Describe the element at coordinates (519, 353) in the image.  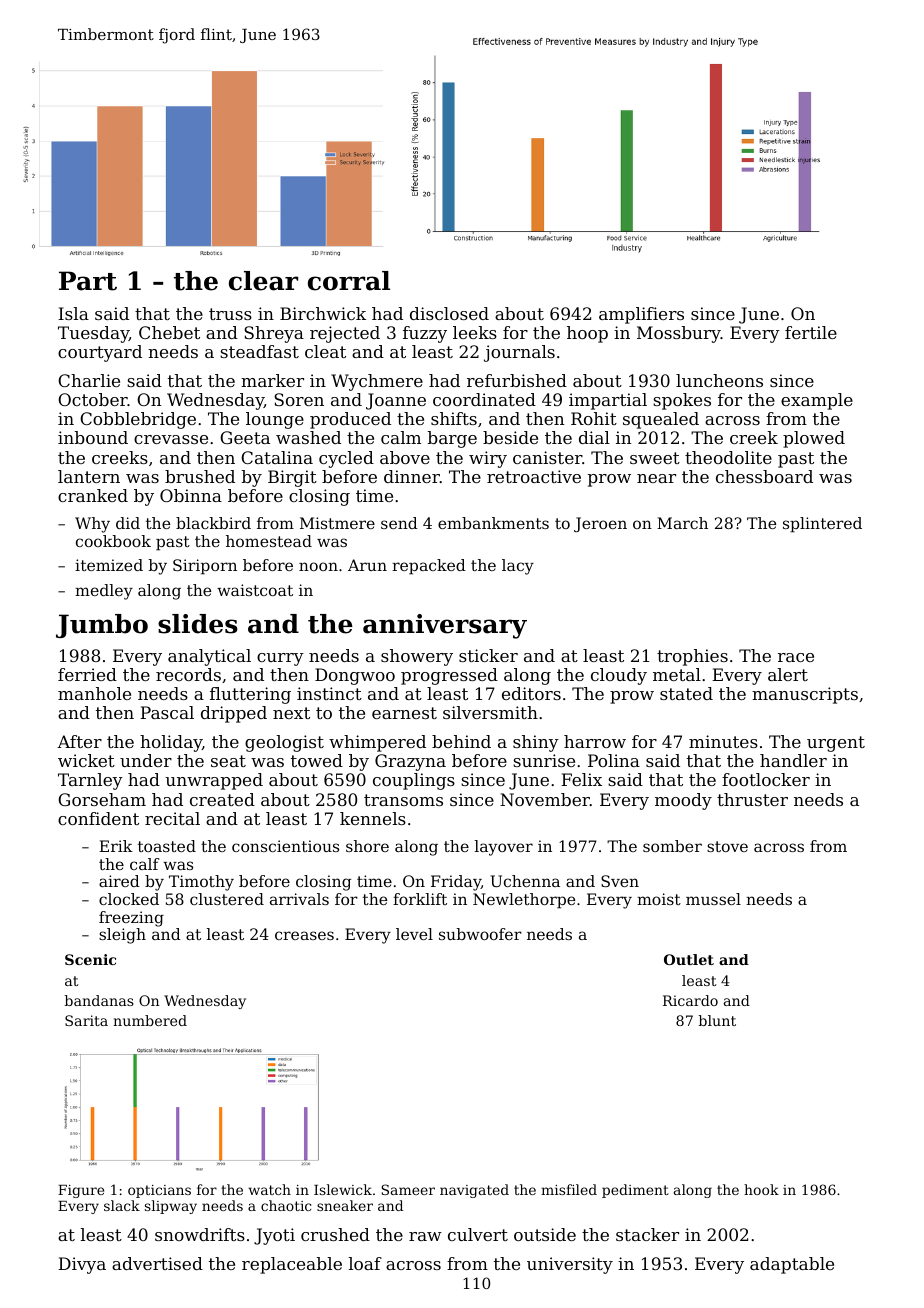
I see `journals` at that location.
